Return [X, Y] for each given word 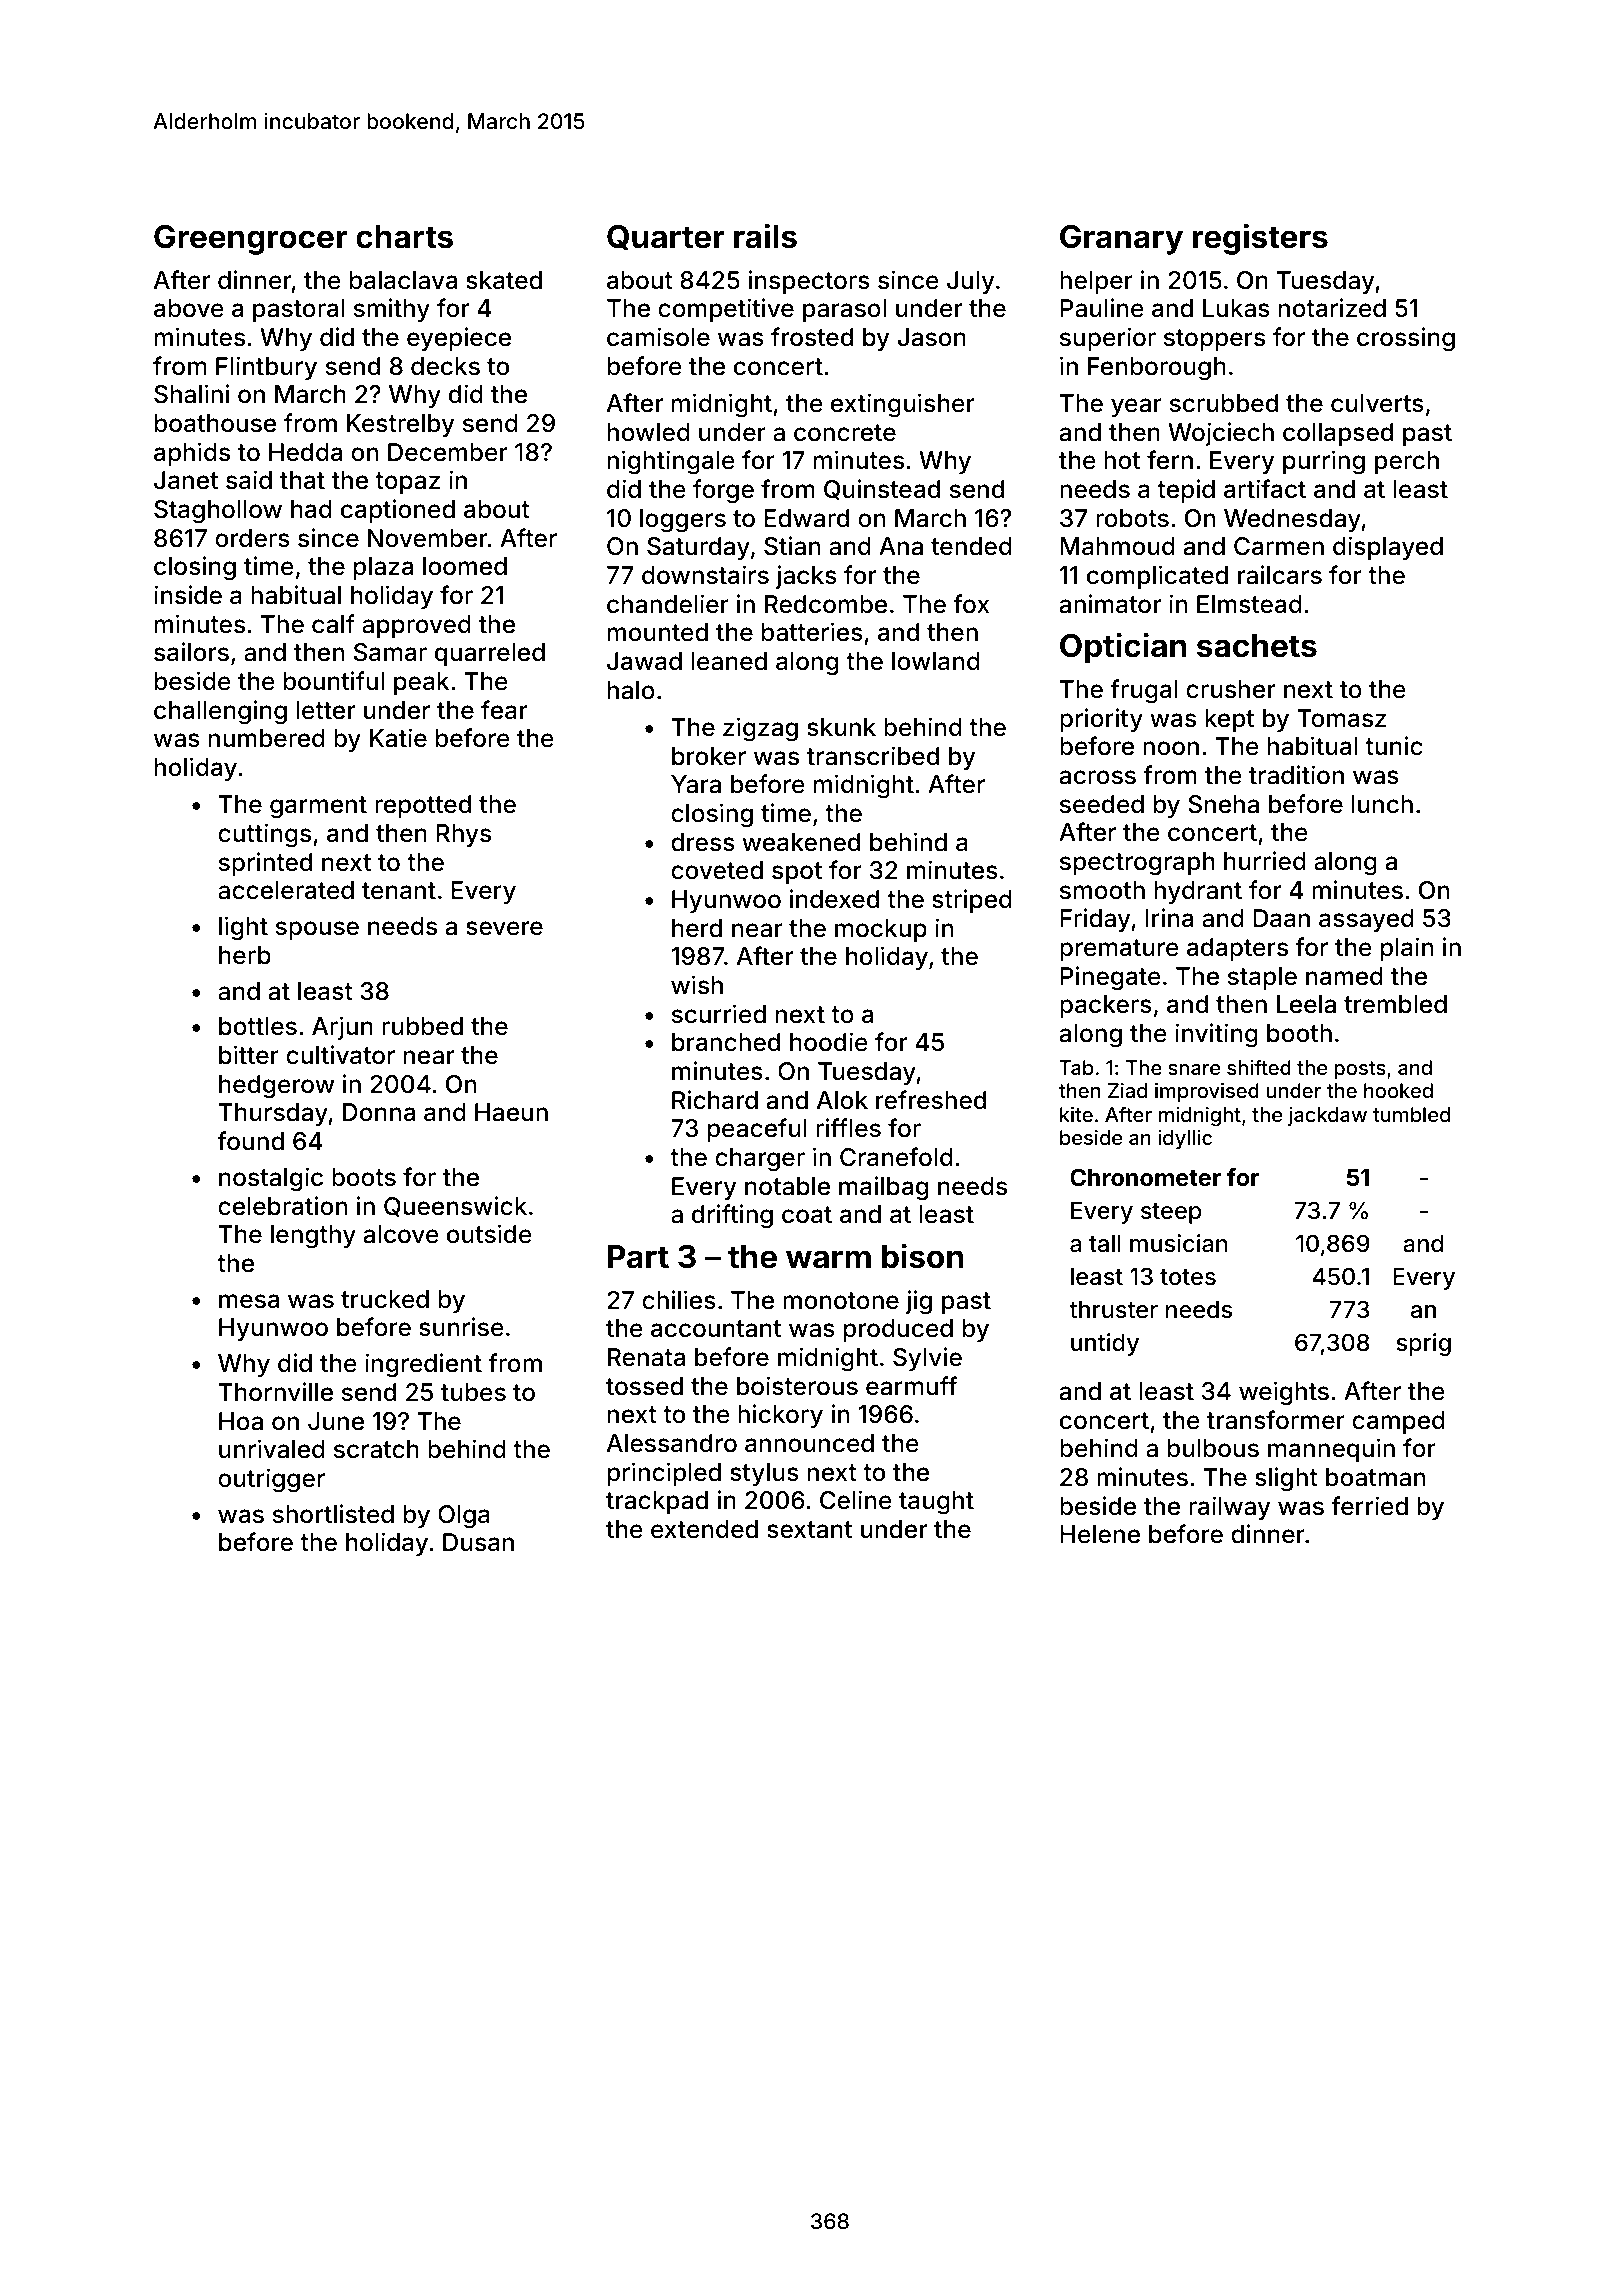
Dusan [478, 1542]
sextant [809, 1530]
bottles [258, 1026]
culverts [1377, 403]
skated [504, 280]
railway [1229, 1508]
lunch [1382, 804]
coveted [717, 870]
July [970, 282]
